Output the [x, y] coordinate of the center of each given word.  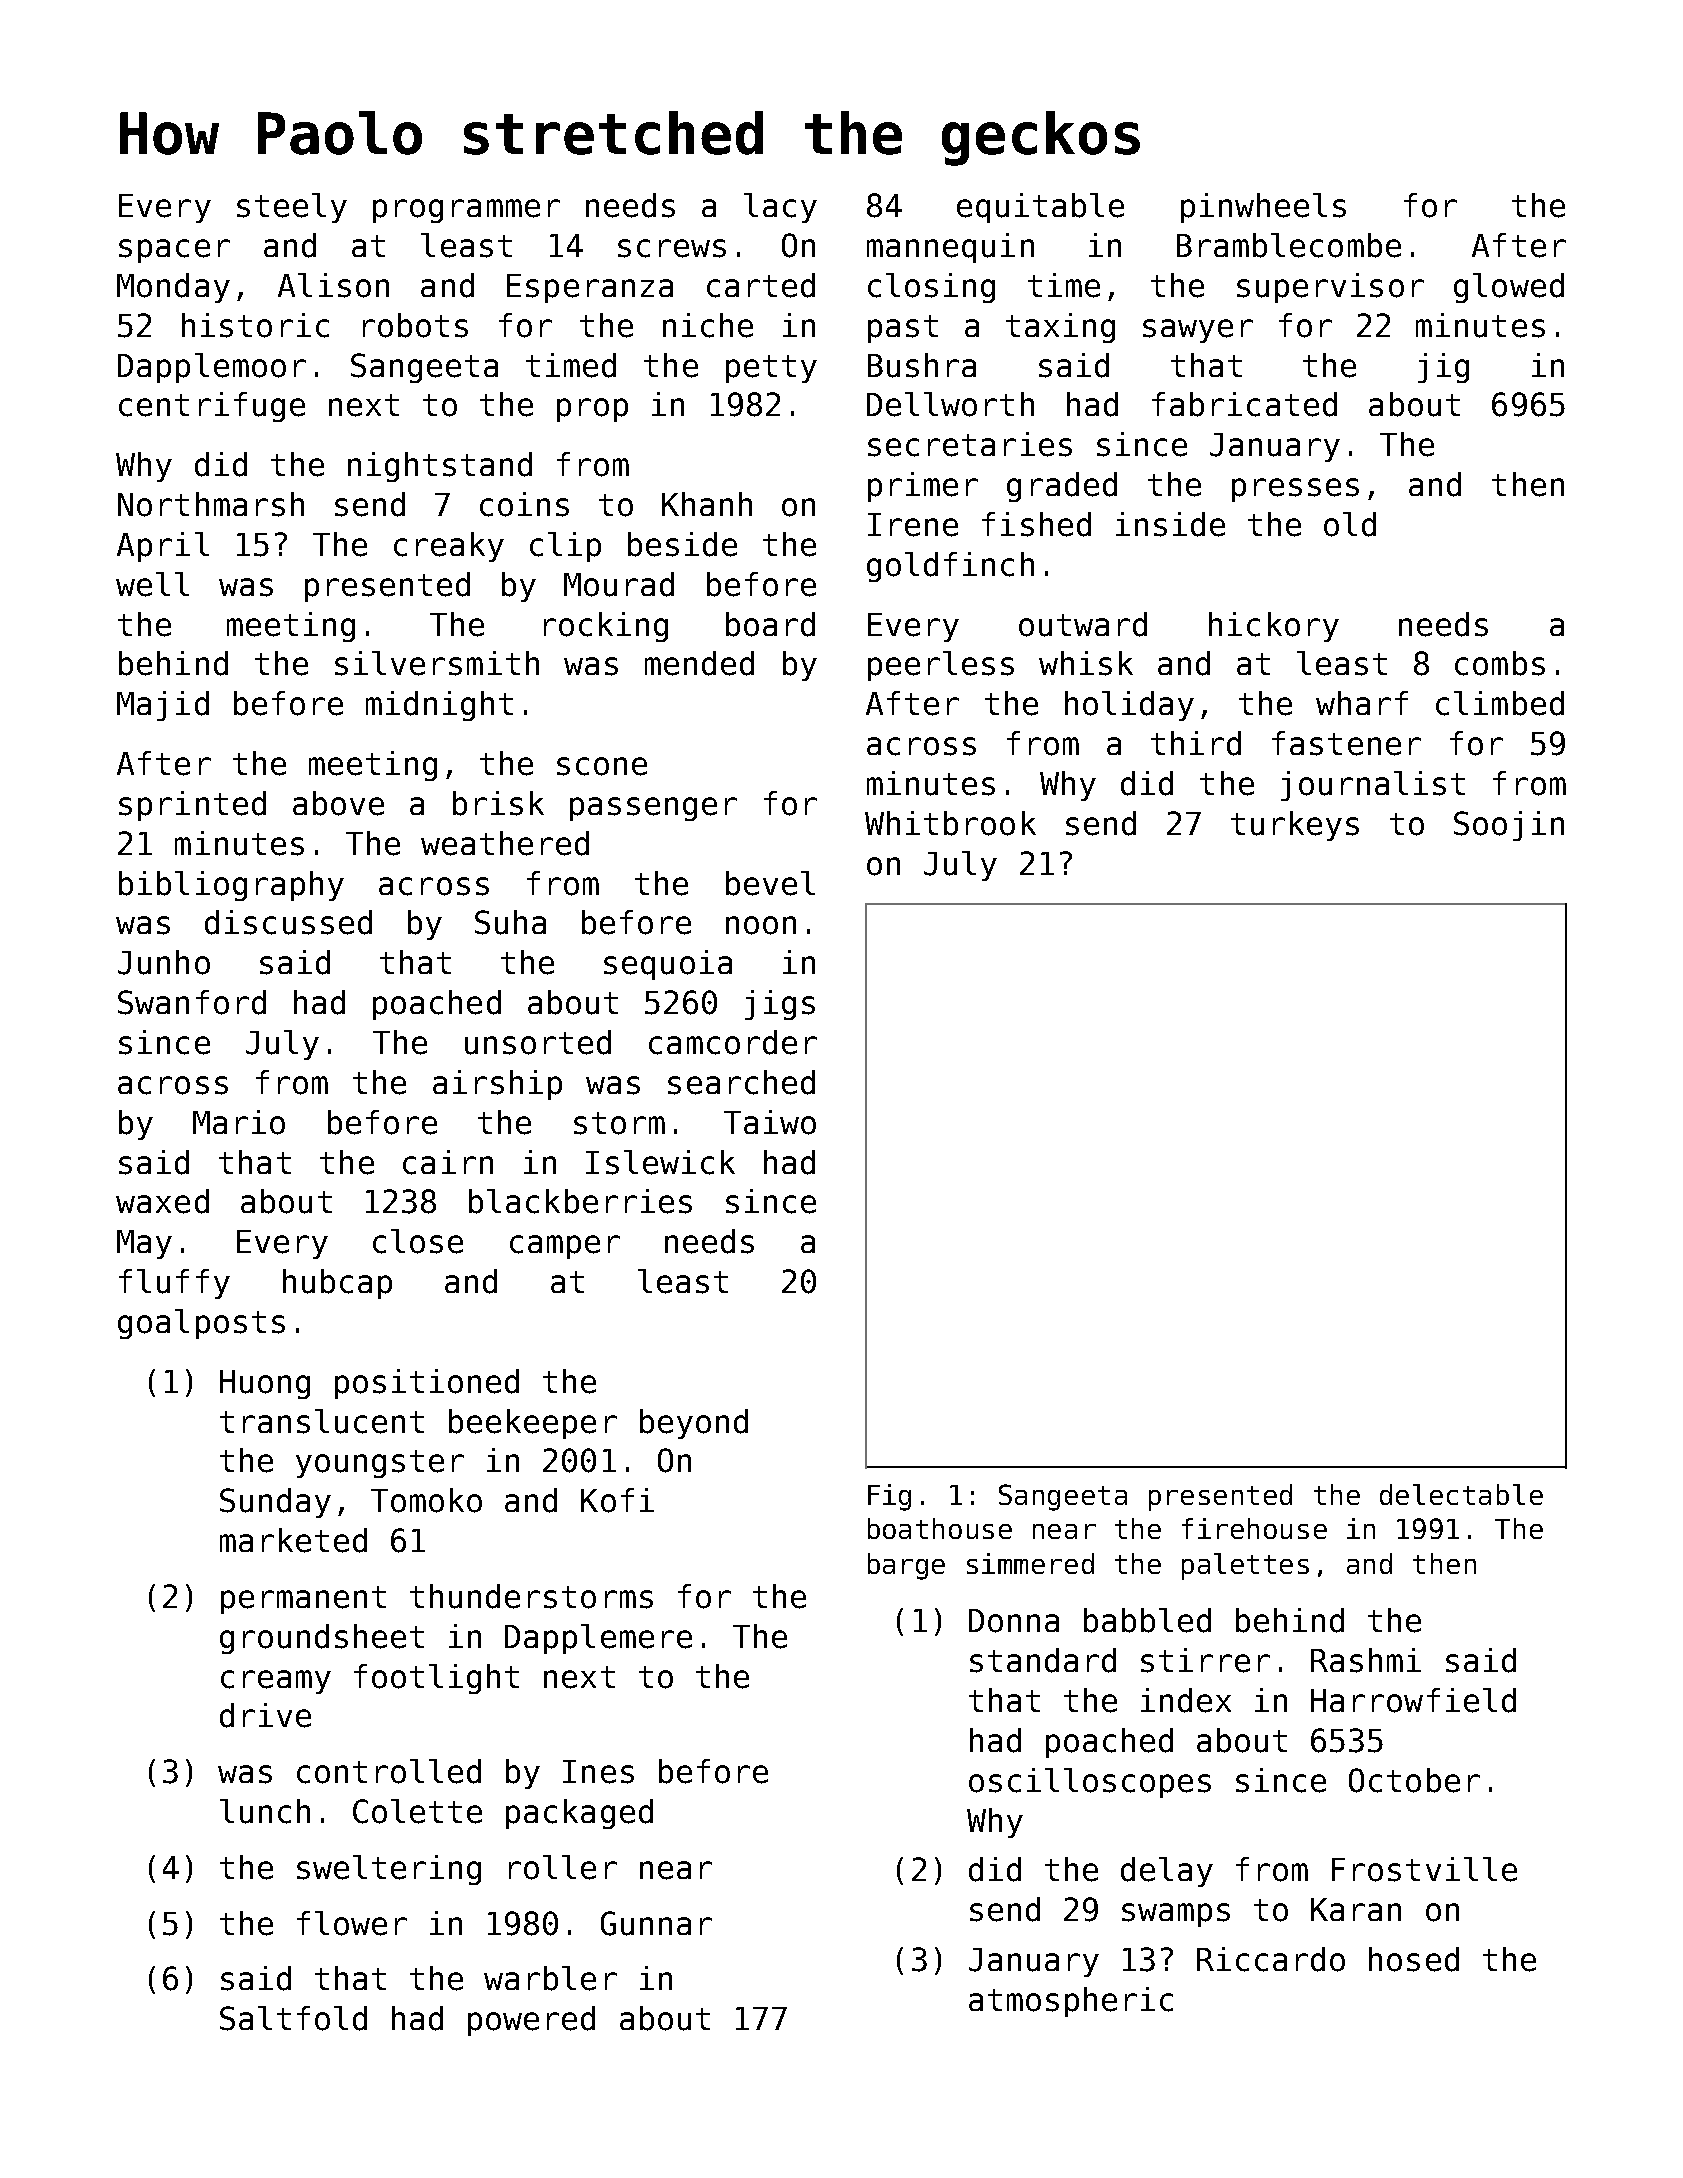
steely [292, 208]
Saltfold [293, 2018]
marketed [293, 1540]
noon [761, 925]
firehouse [1254, 1528]
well [152, 584]
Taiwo [770, 1122]
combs [1500, 663]
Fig [889, 1497]
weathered [505, 843]
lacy [780, 208]
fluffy [174, 1284]
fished [1036, 524]
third [1196, 743]
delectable [1461, 1494]
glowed [1509, 288]
